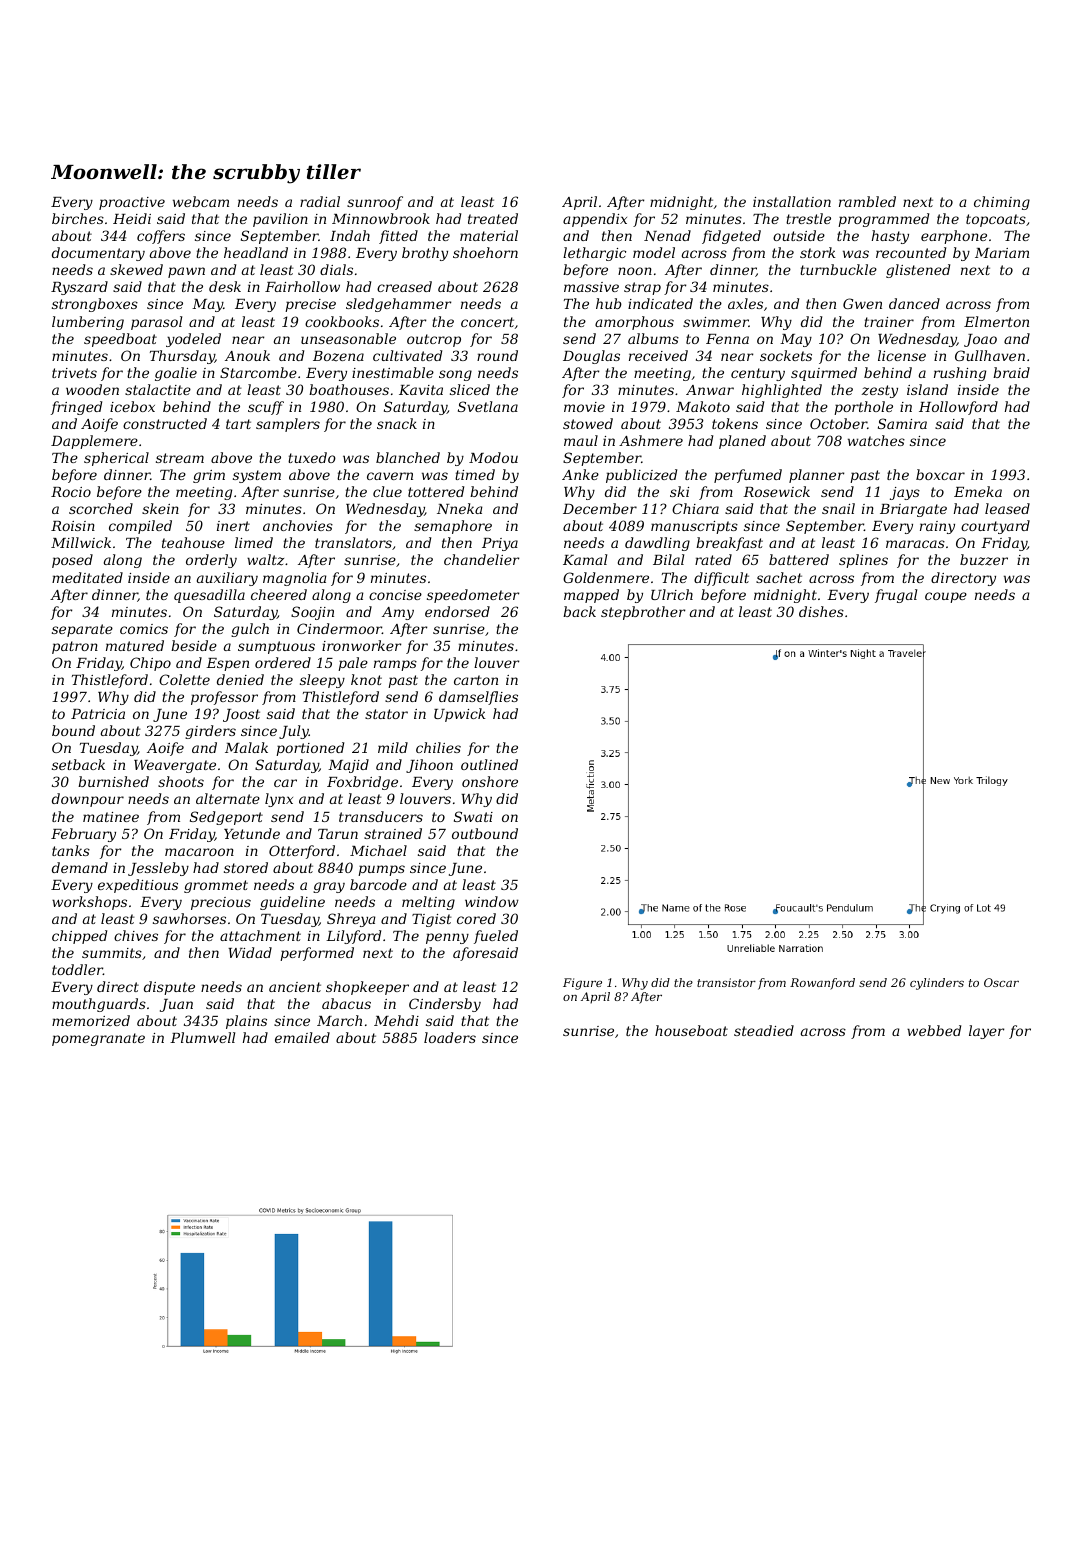 Image resolution: width=1082 pixels, height=1567 pixels. Describe the element at coordinates (595, 220) in the screenshot. I see `appendix` at that location.
